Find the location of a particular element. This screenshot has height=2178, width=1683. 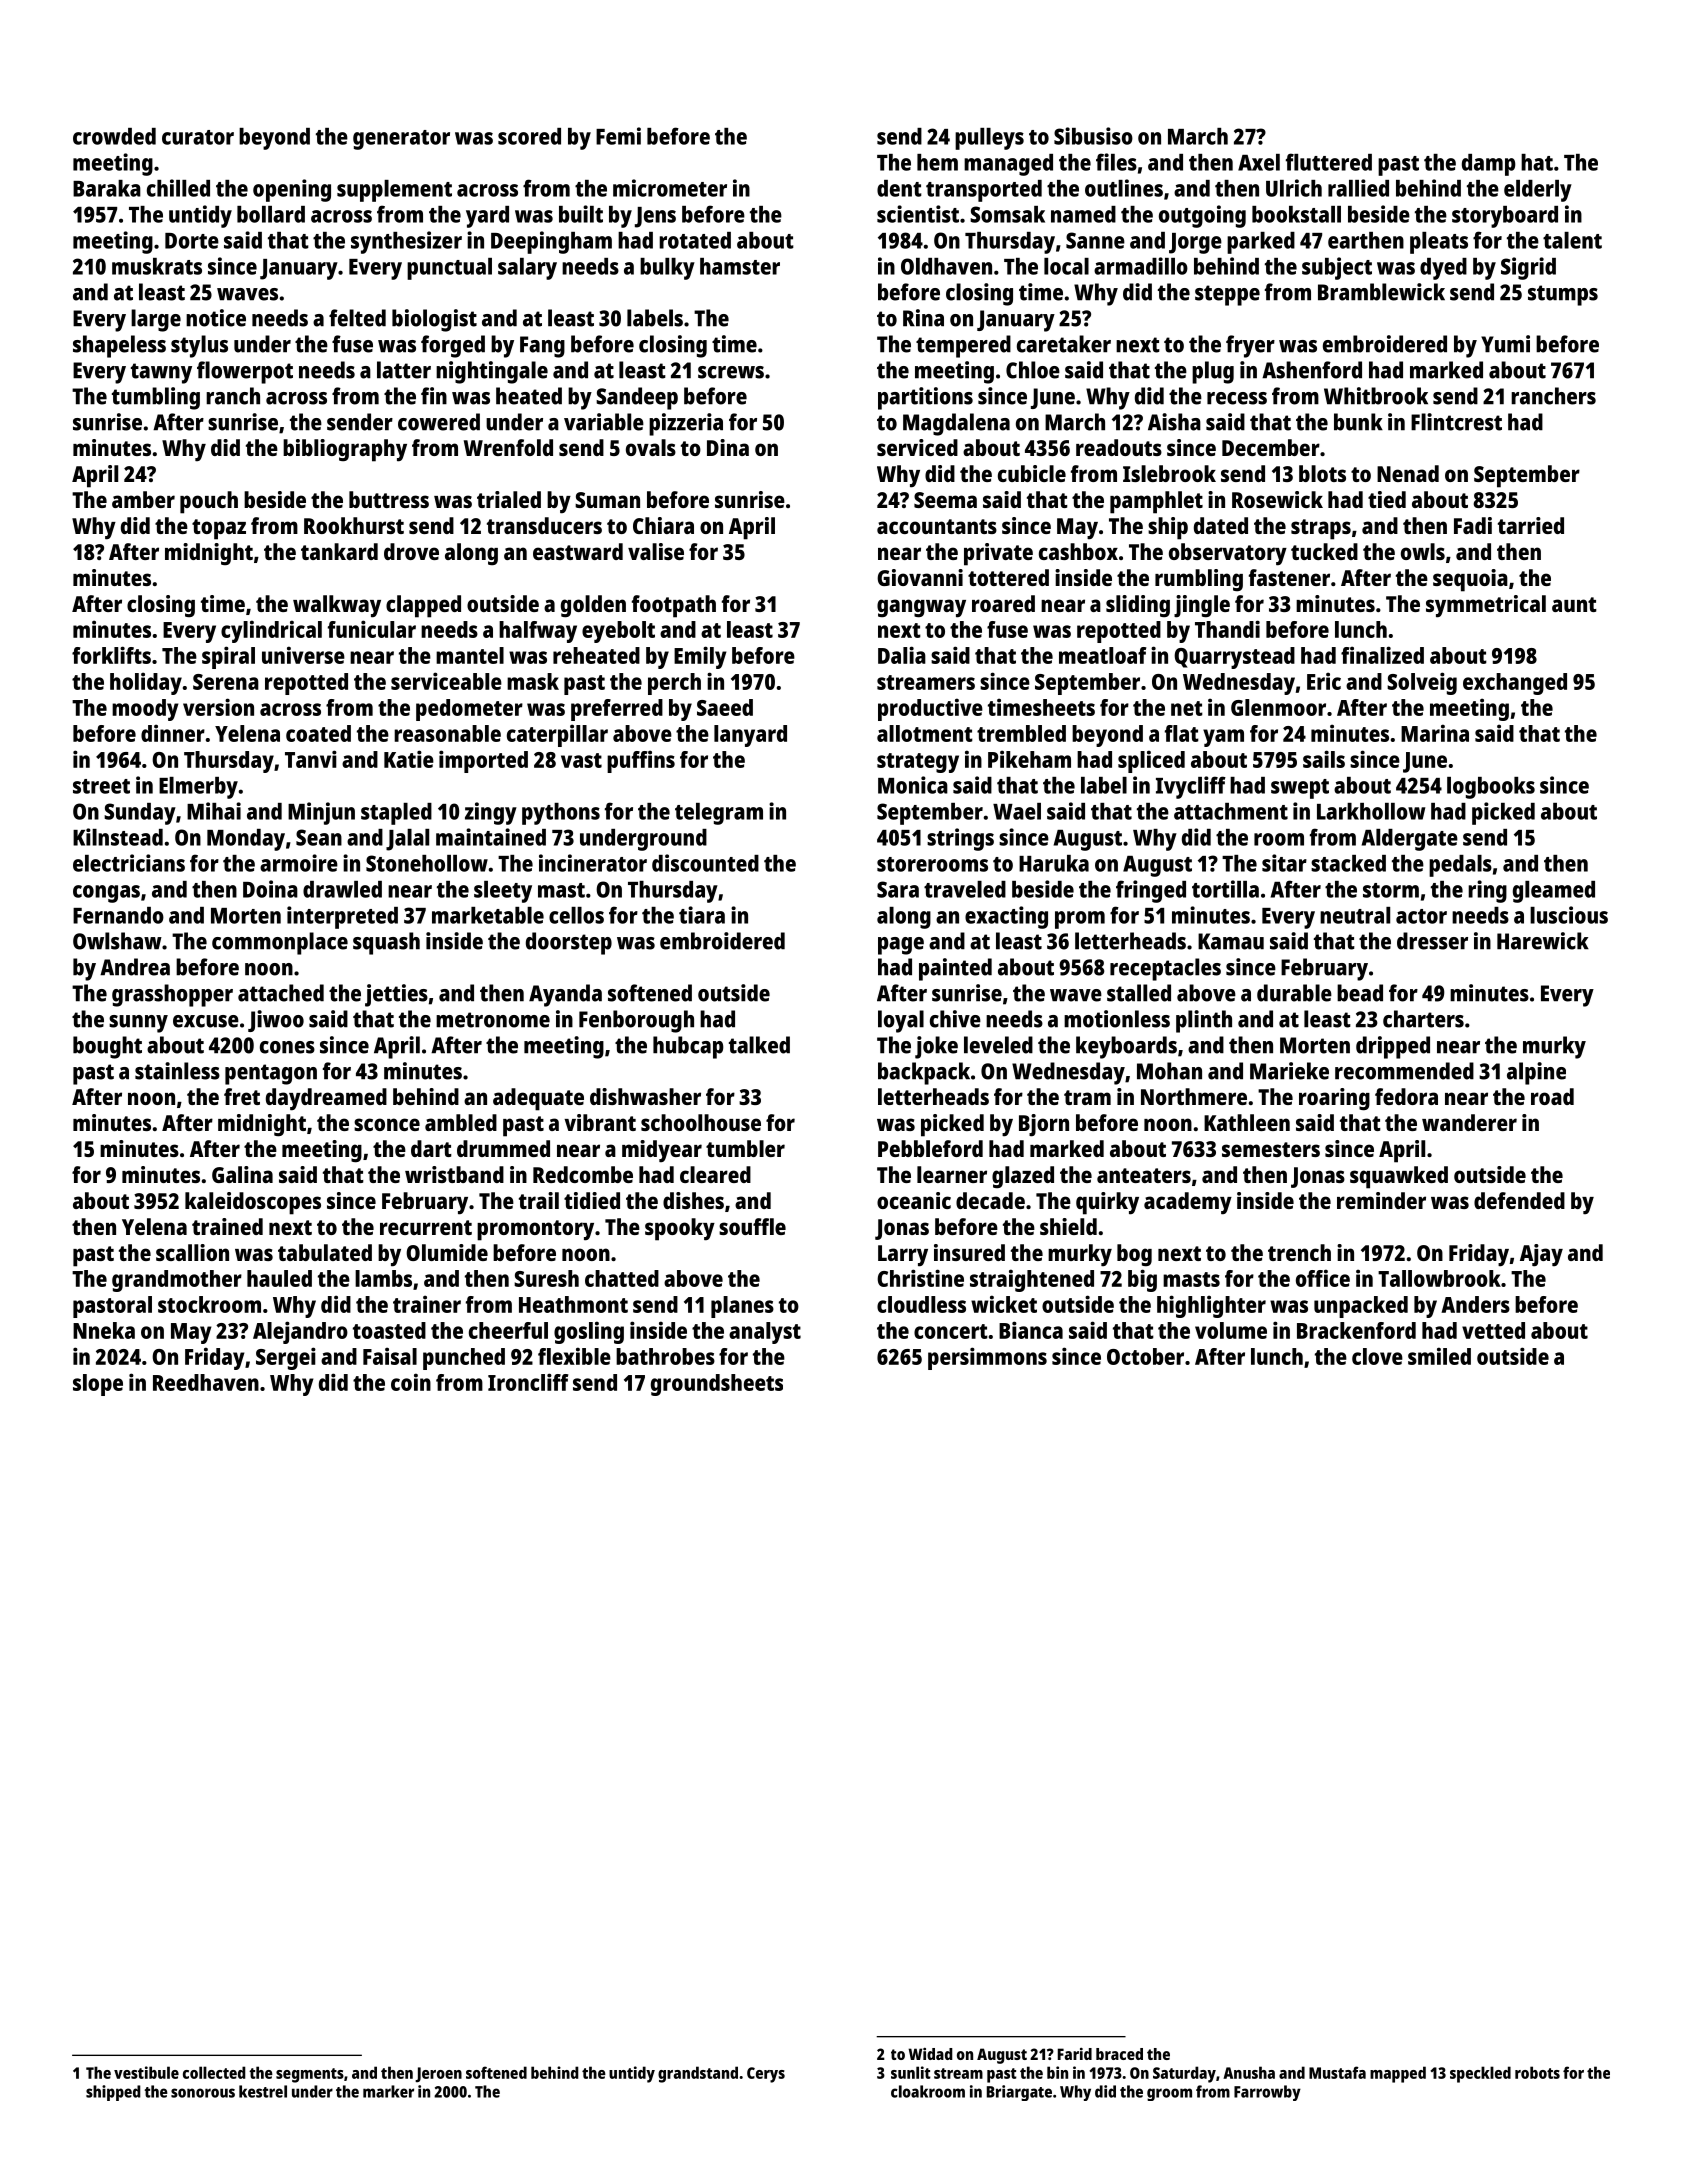

marker is located at coordinates (388, 2091).
